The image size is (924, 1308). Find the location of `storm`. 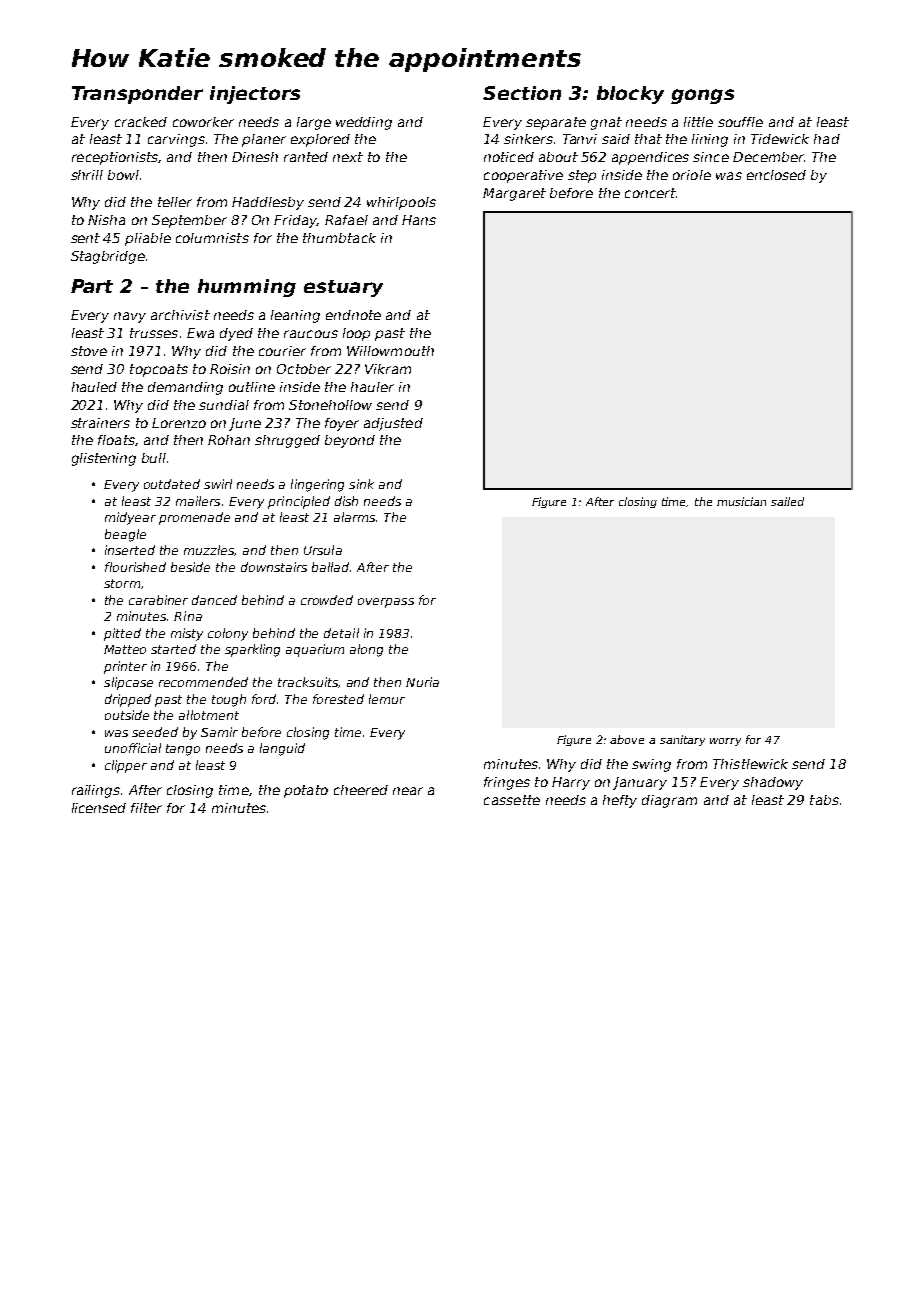

storm is located at coordinates (122, 583).
